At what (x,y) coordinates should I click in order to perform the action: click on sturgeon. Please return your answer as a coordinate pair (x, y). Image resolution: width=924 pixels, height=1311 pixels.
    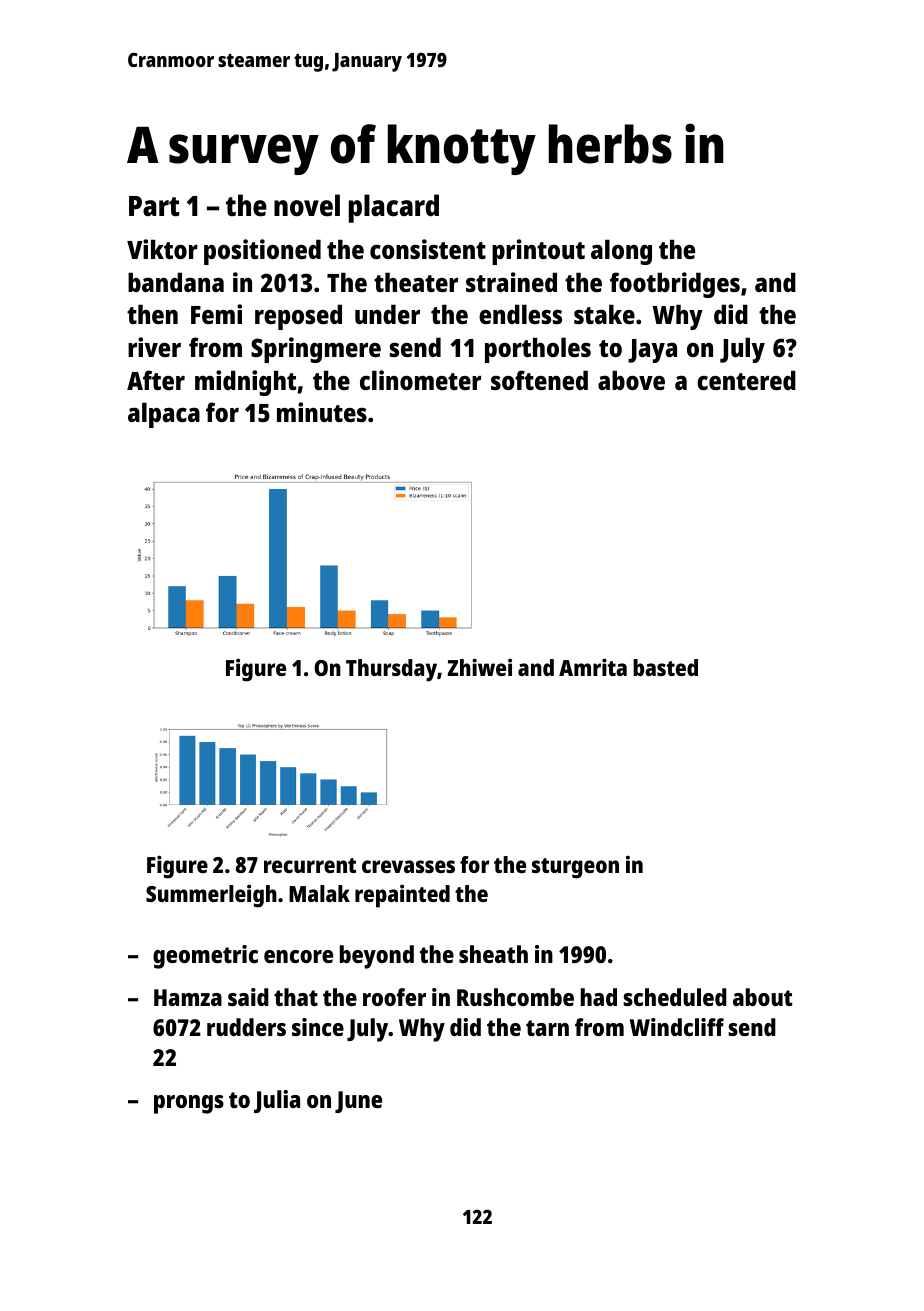
    Looking at the image, I should click on (575, 868).
